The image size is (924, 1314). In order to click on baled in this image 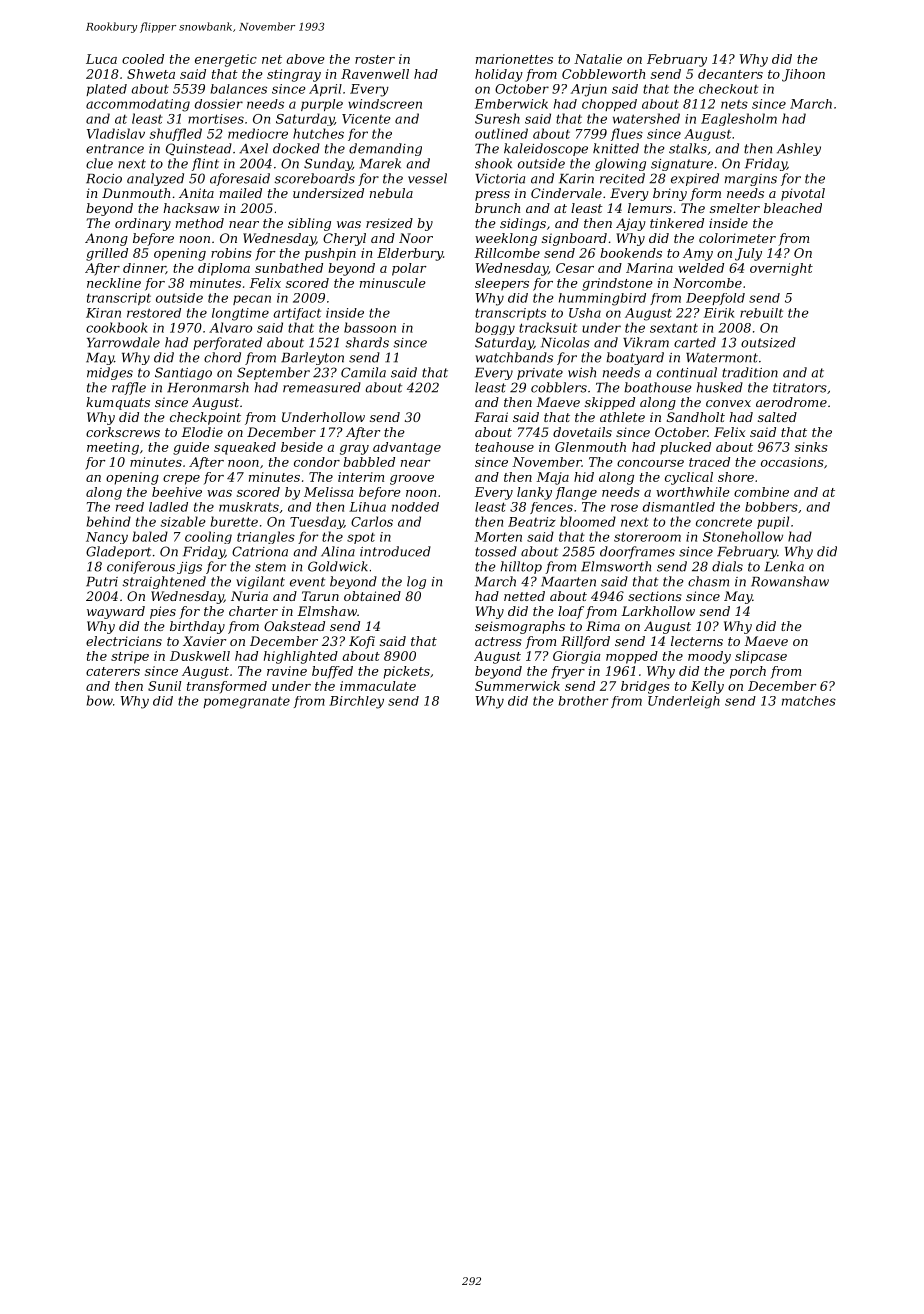, I will do `click(150, 536)`.
